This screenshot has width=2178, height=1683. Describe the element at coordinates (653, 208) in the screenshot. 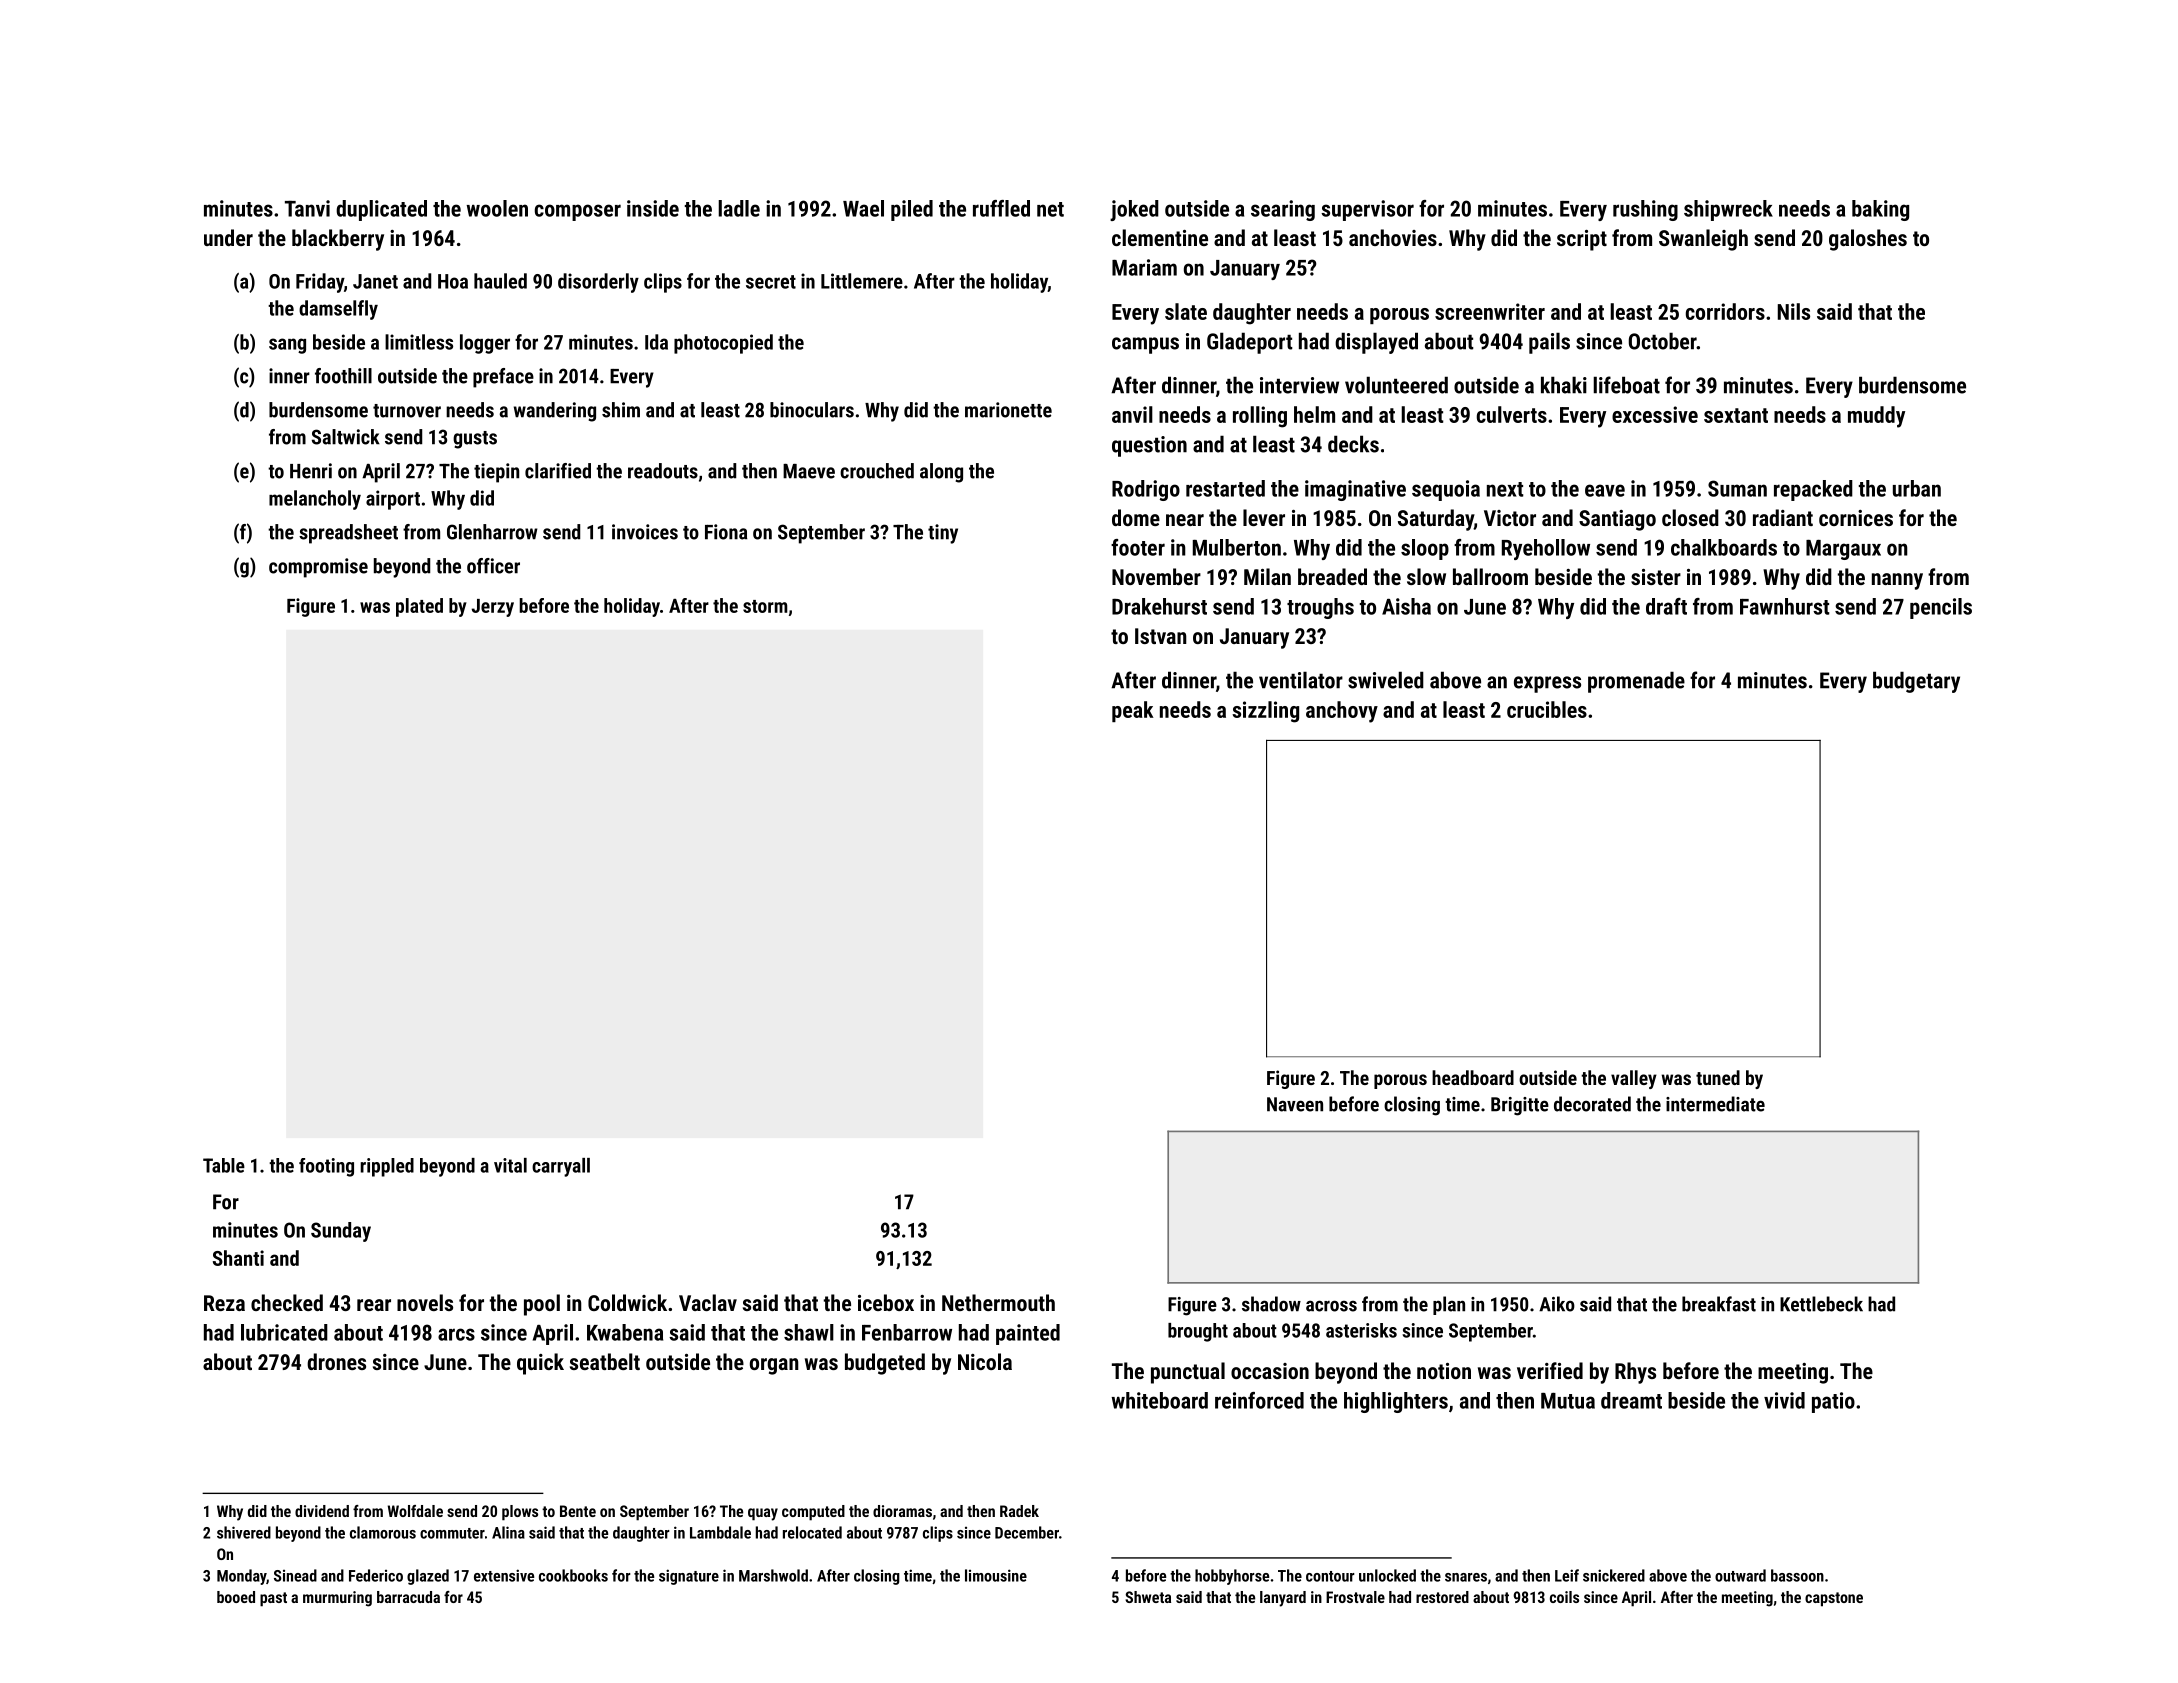

I see `inside` at that location.
